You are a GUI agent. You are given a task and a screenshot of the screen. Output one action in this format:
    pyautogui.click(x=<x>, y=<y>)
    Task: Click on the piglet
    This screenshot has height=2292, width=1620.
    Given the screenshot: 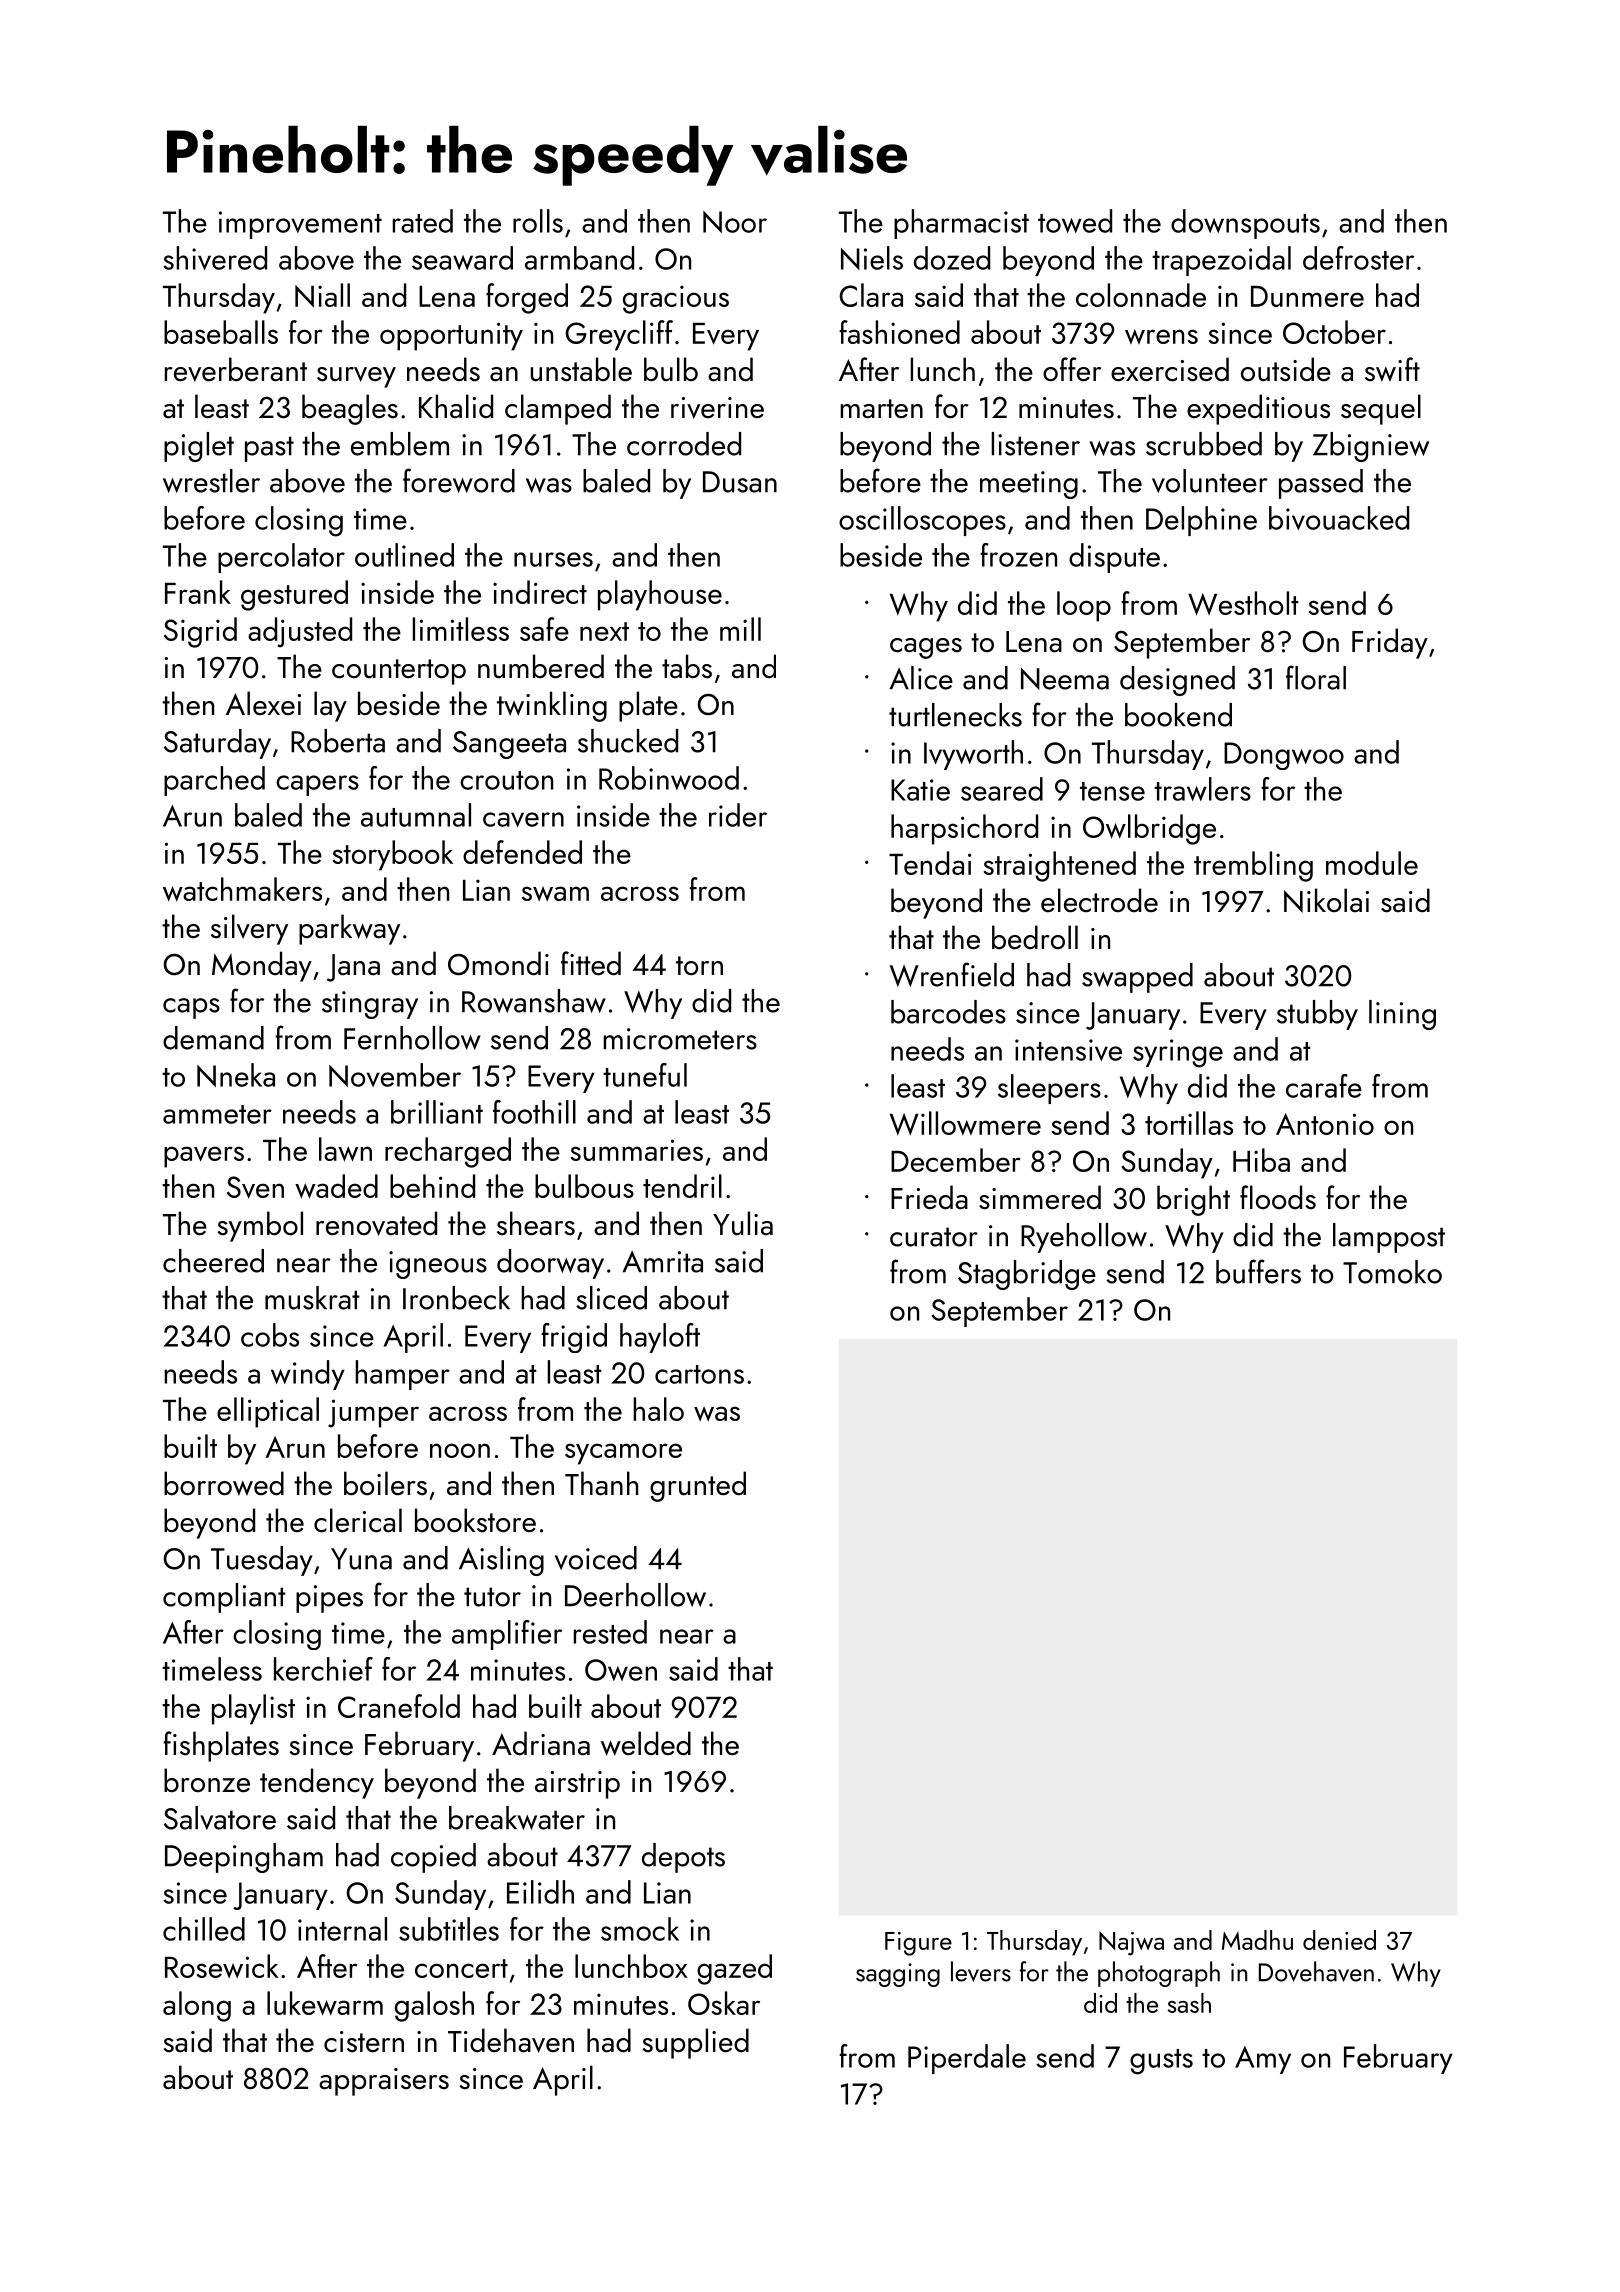 What is the action you would take?
    pyautogui.click(x=199, y=447)
